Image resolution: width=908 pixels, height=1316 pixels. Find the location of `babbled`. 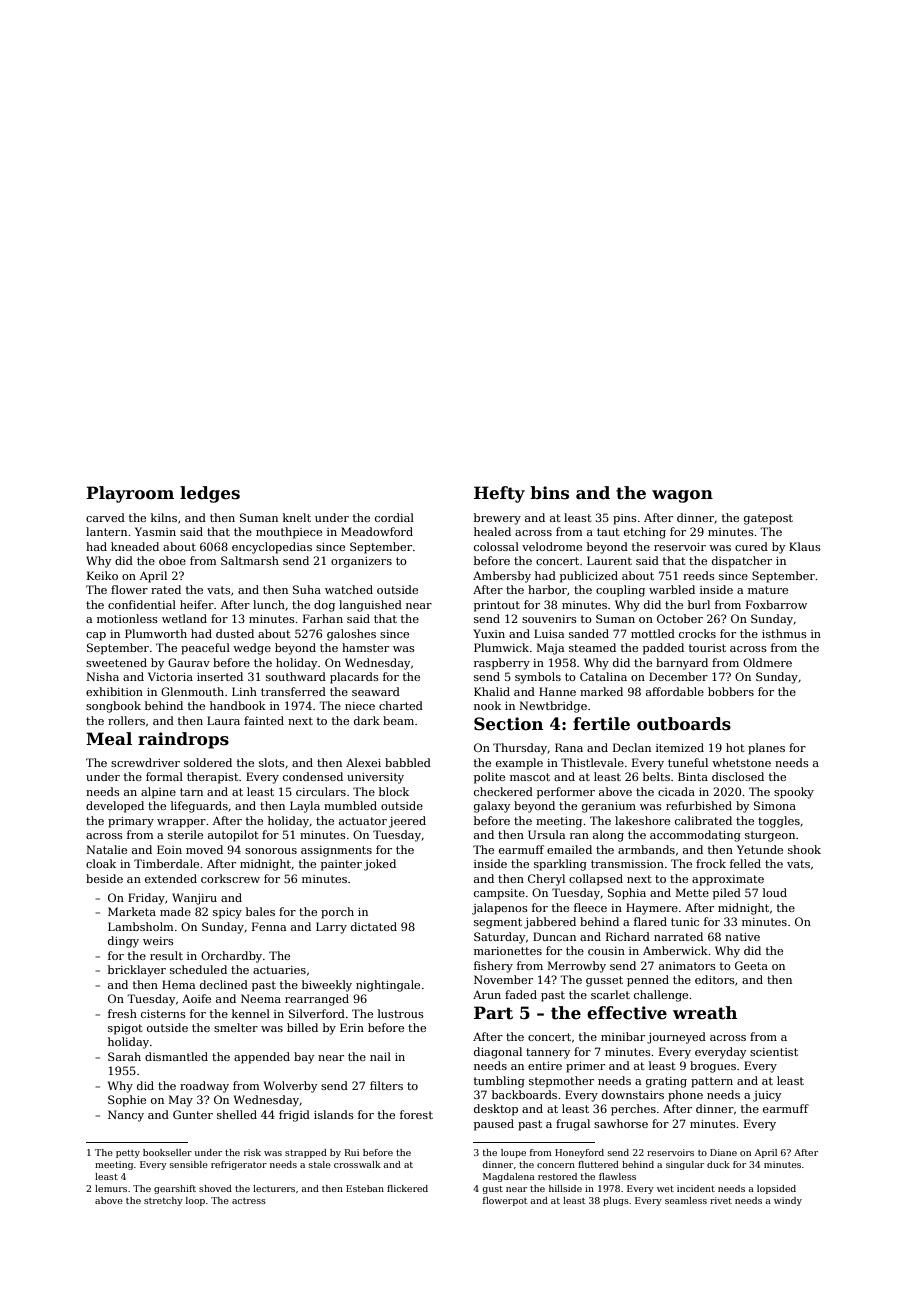

babbled is located at coordinates (408, 762).
